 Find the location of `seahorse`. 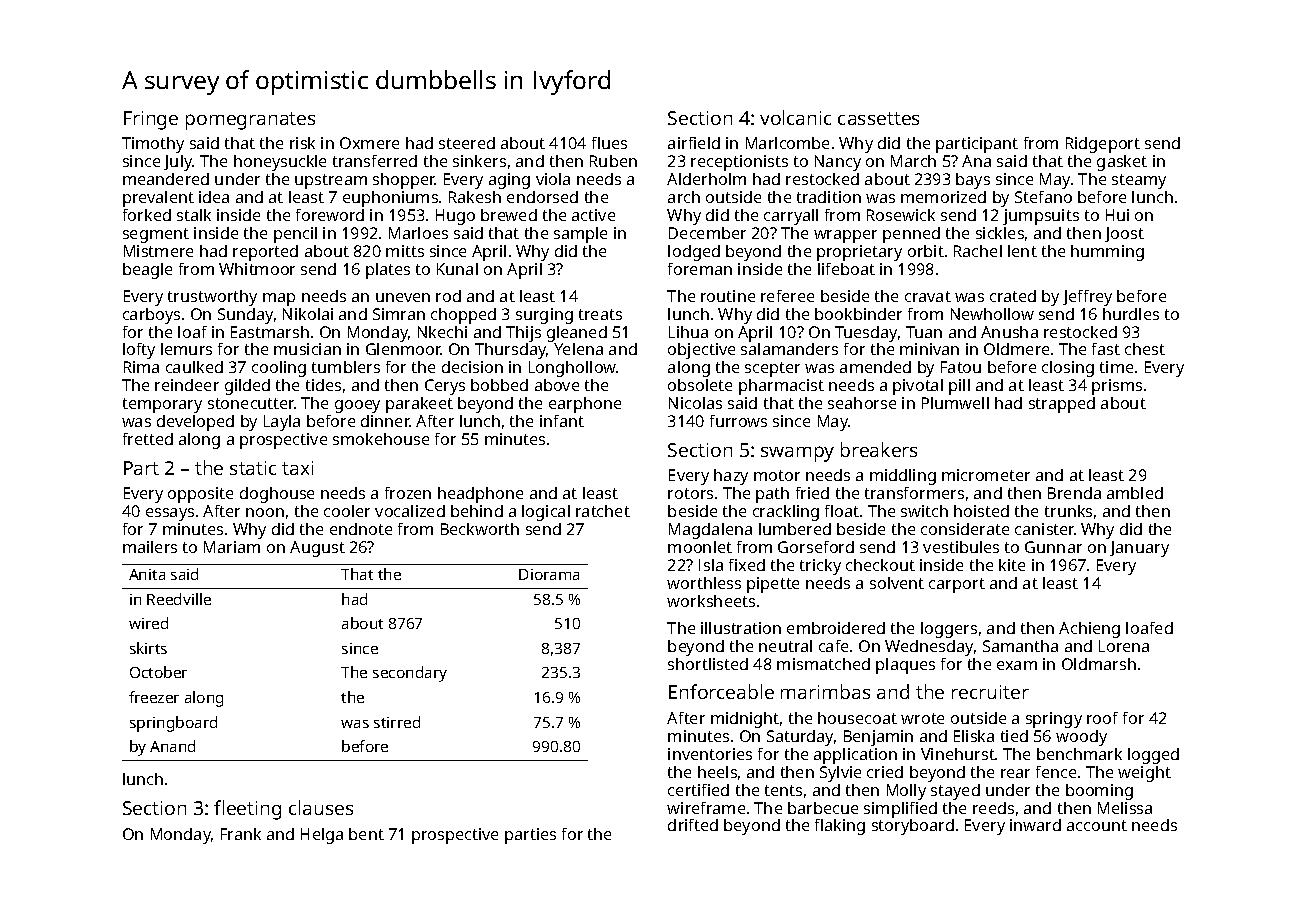

seahorse is located at coordinates (862, 403).
